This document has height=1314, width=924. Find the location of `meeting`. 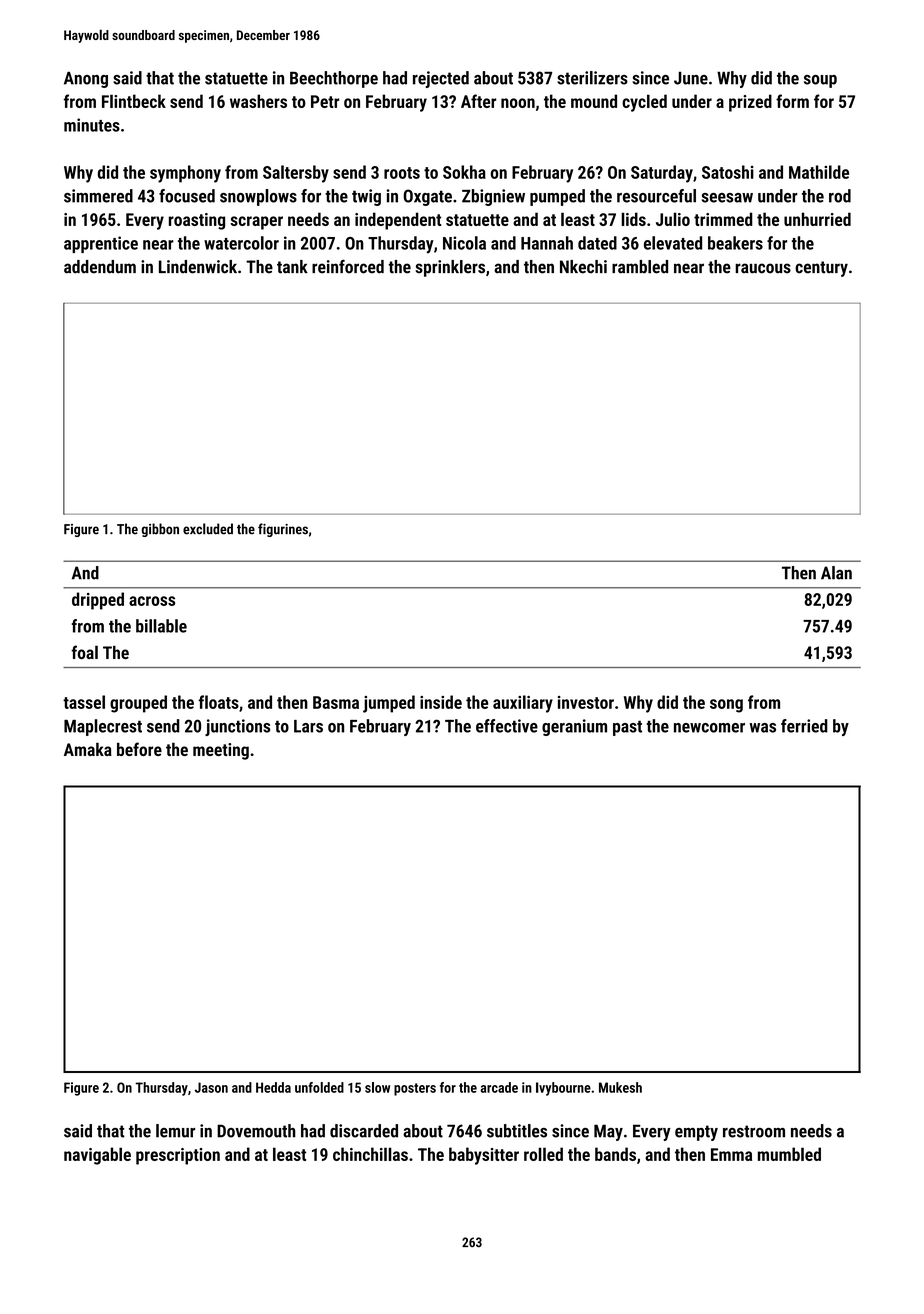

meeting is located at coordinates (221, 751).
